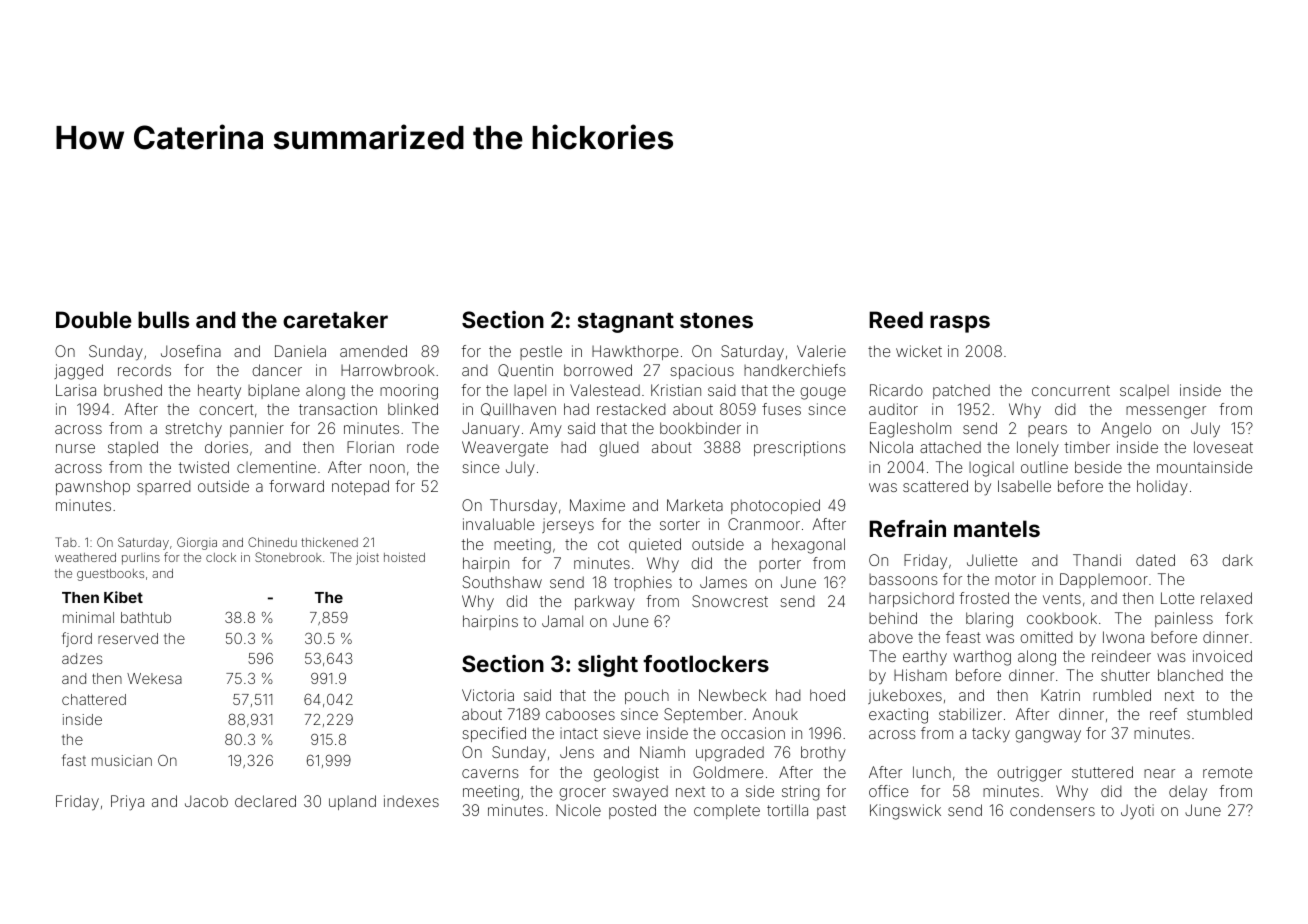  Describe the element at coordinates (1121, 656) in the page. I see `reindeer` at that location.
